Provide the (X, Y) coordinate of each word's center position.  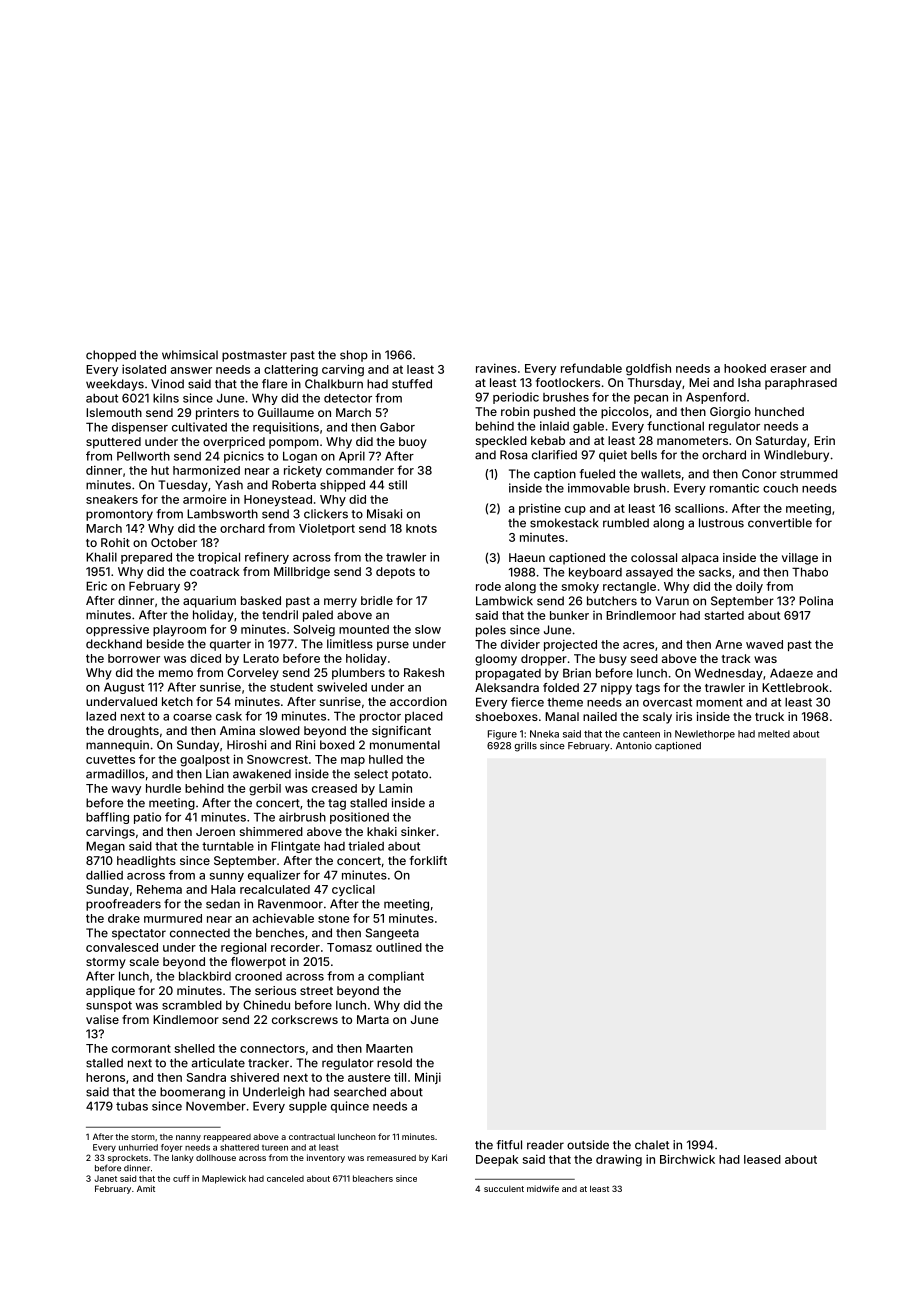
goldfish (648, 369)
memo (176, 673)
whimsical (190, 355)
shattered (239, 1147)
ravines (496, 368)
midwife (543, 1188)
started (724, 615)
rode (488, 586)
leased (762, 1159)
